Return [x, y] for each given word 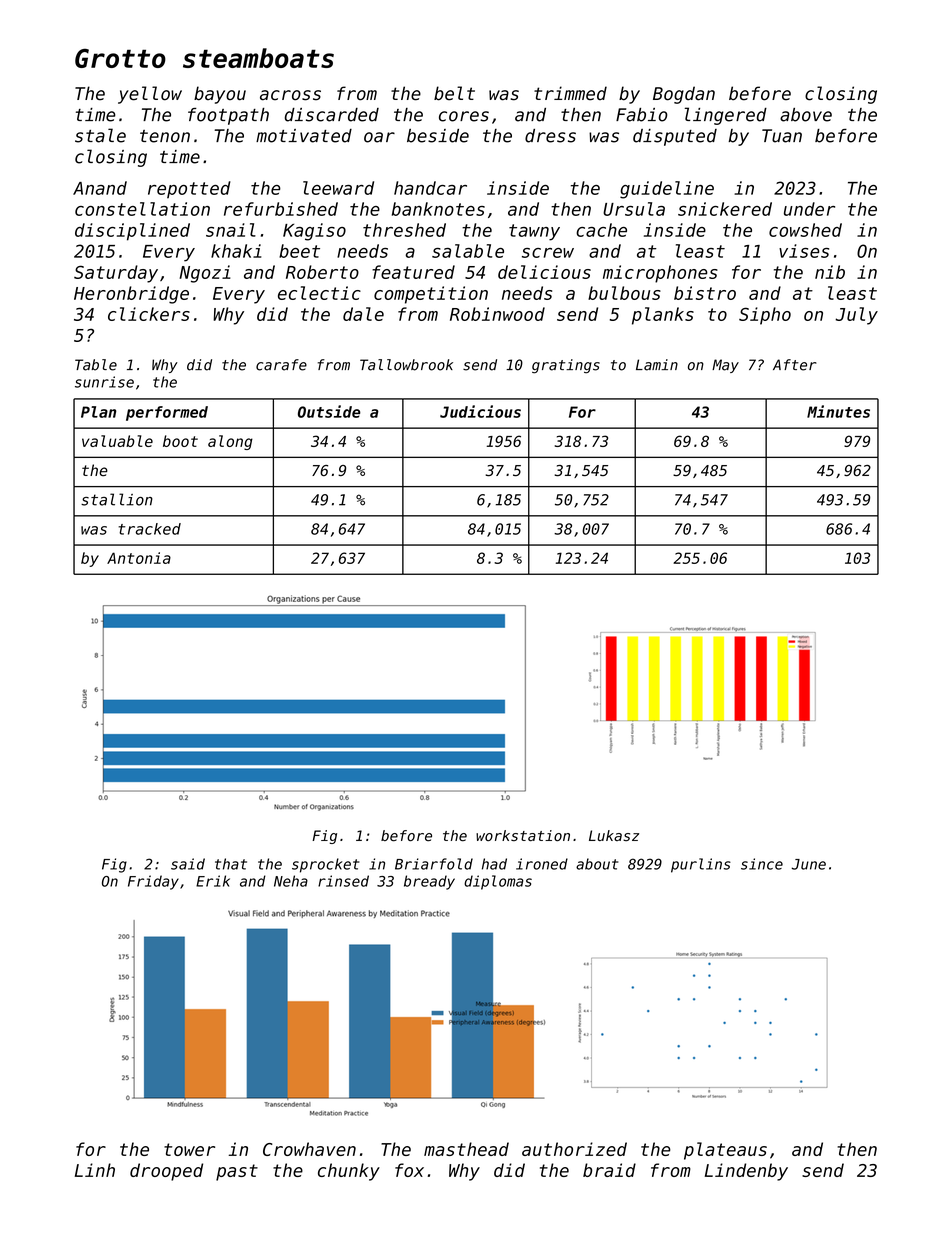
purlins [701, 865]
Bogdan [684, 95]
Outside [329, 411]
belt [454, 93]
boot [180, 441]
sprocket [325, 865]
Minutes [838, 411]
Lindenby [746, 1172]
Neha [291, 881]
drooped [166, 1172]
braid [609, 1170]
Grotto [120, 58]
